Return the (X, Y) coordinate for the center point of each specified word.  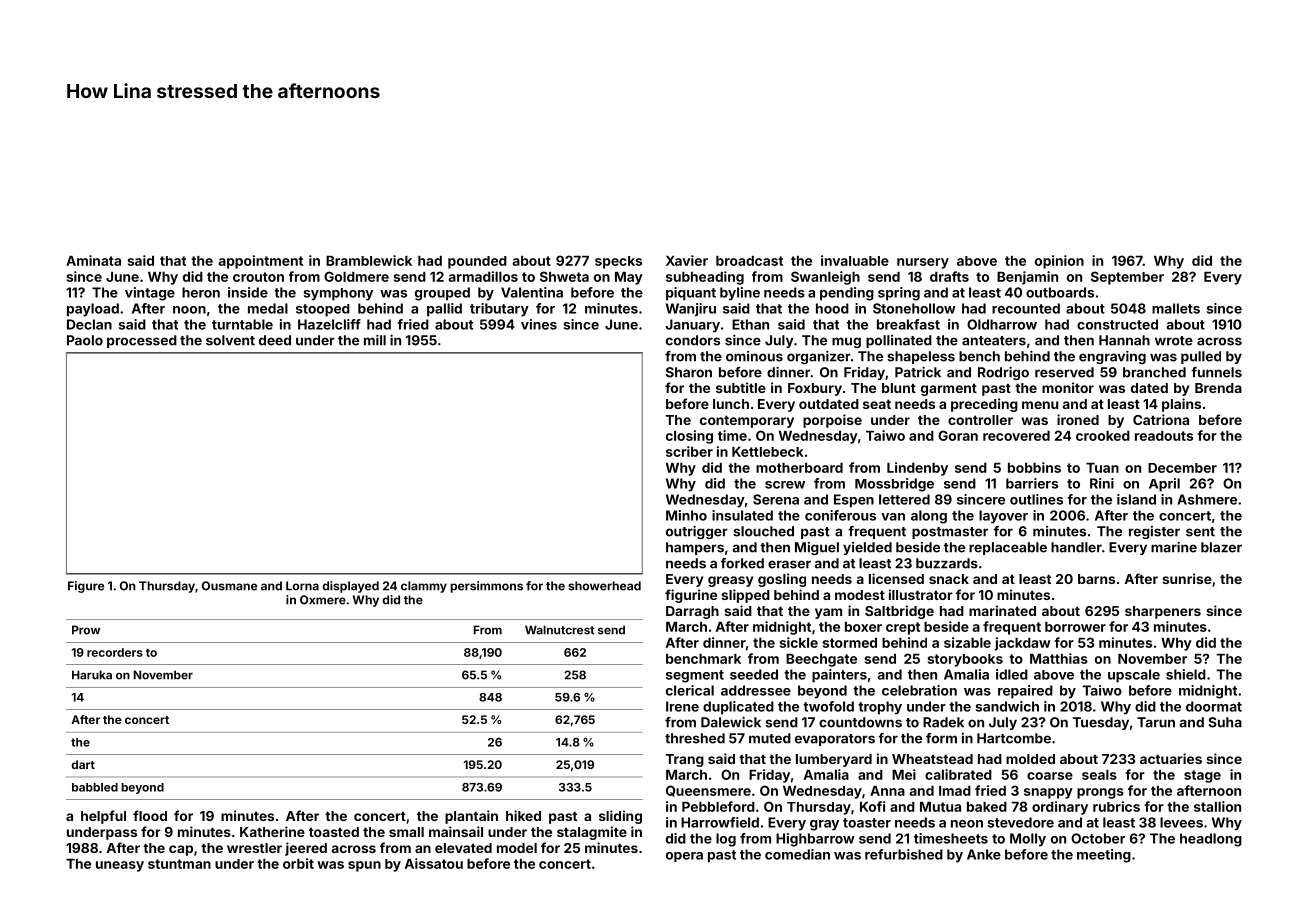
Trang (685, 760)
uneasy (120, 866)
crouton (258, 277)
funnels (1216, 372)
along (929, 517)
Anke (984, 854)
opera (684, 857)
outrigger (697, 532)
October (1098, 838)
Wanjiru (691, 310)
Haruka (92, 675)
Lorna (302, 586)
